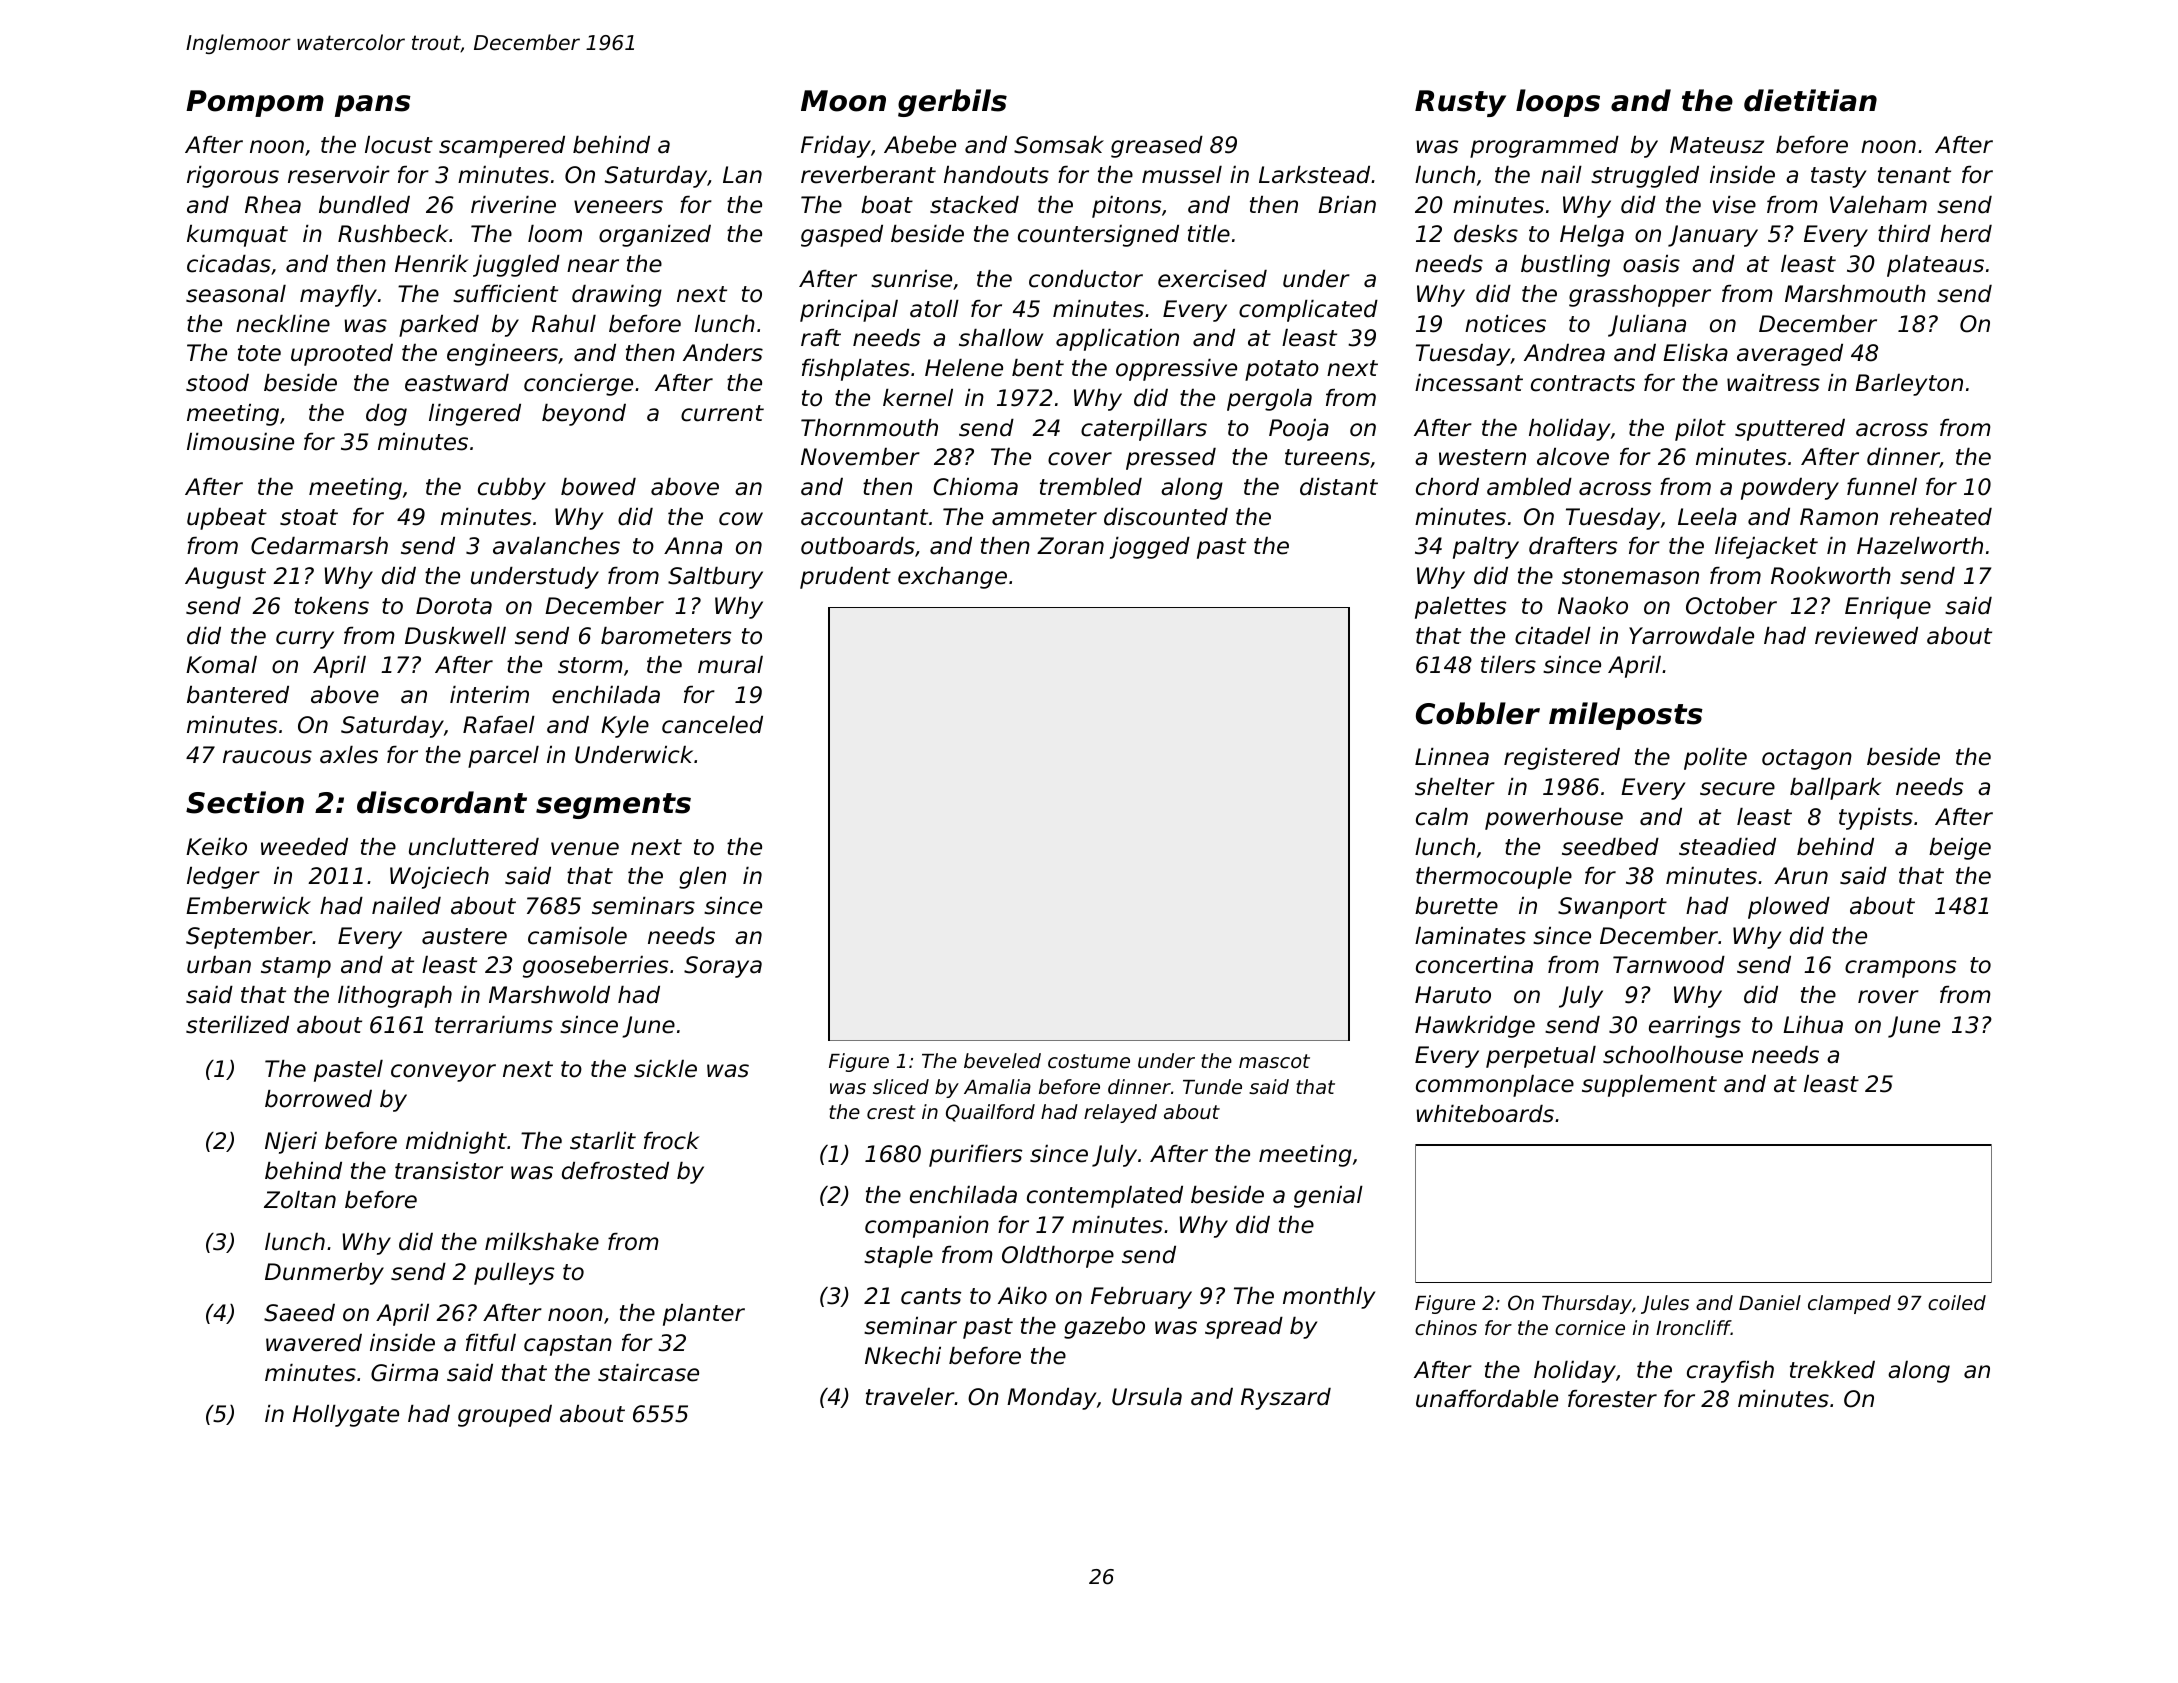 Image resolution: width=2178 pixels, height=1683 pixels. I want to click on loops, so click(1558, 103).
